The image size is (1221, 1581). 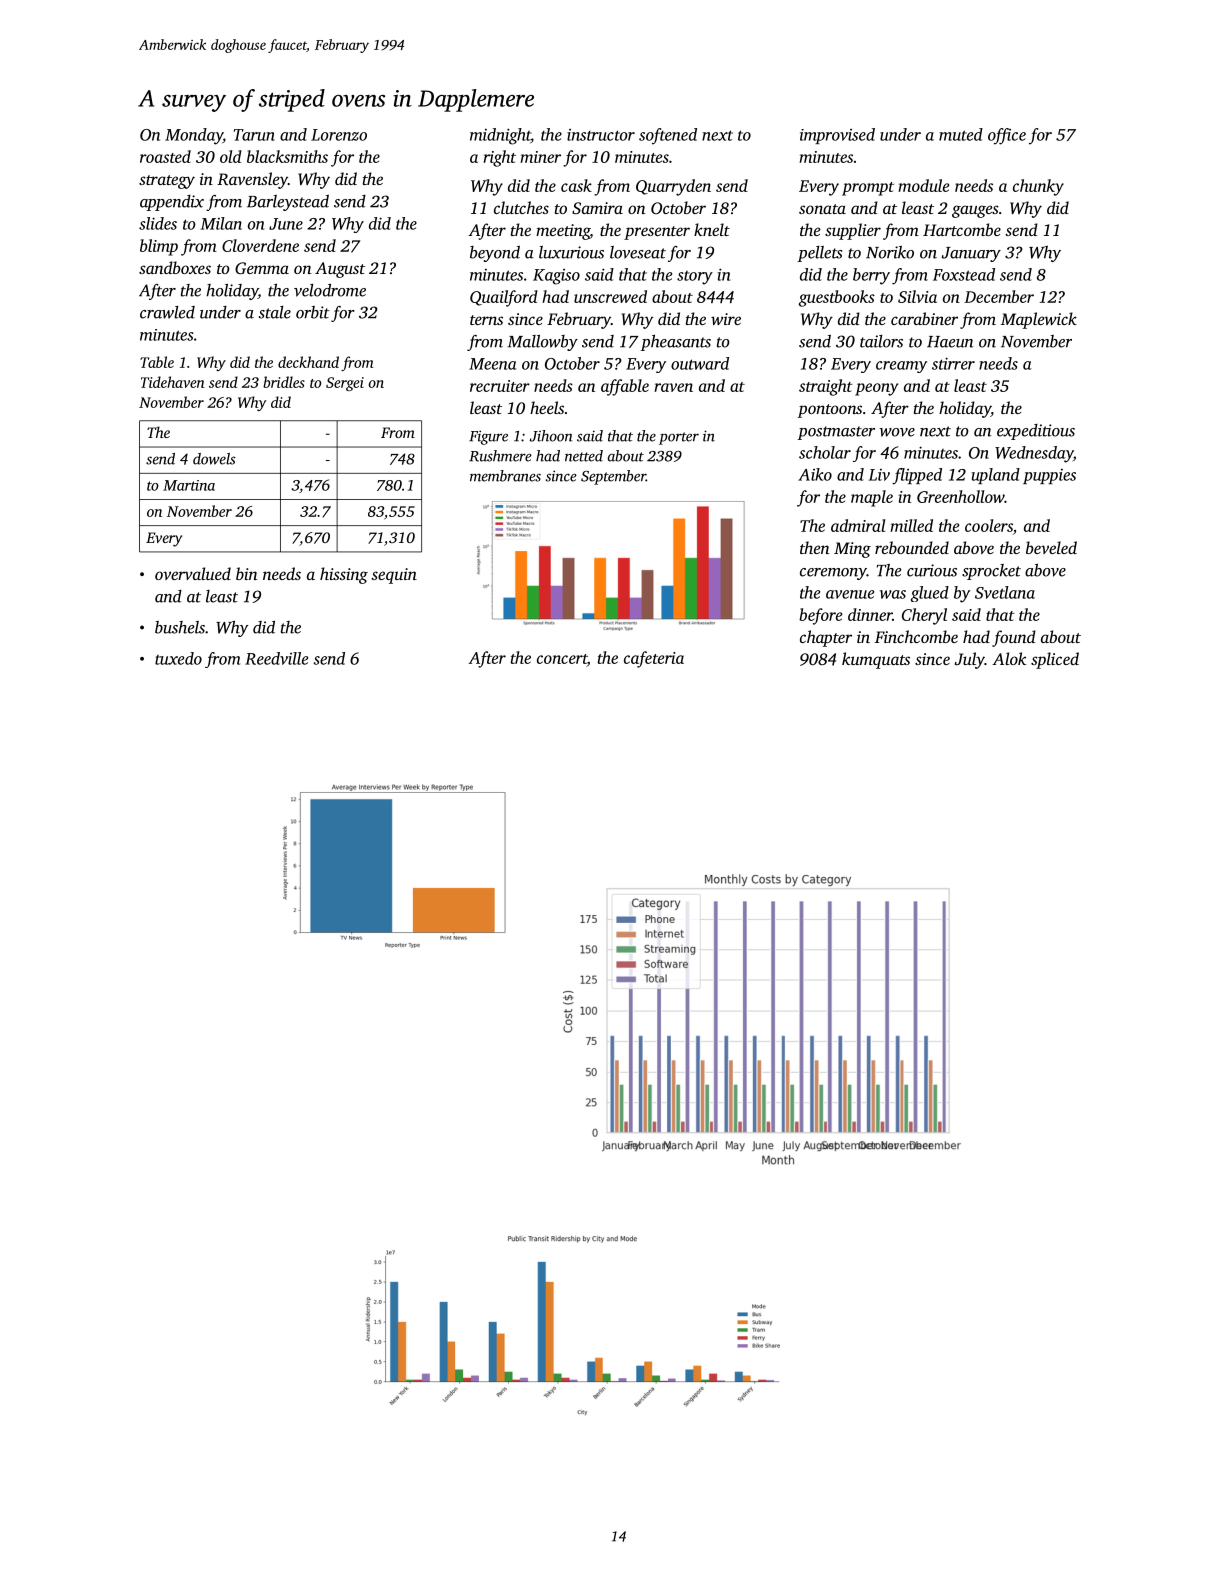 I want to click on velodrome, so click(x=330, y=290).
